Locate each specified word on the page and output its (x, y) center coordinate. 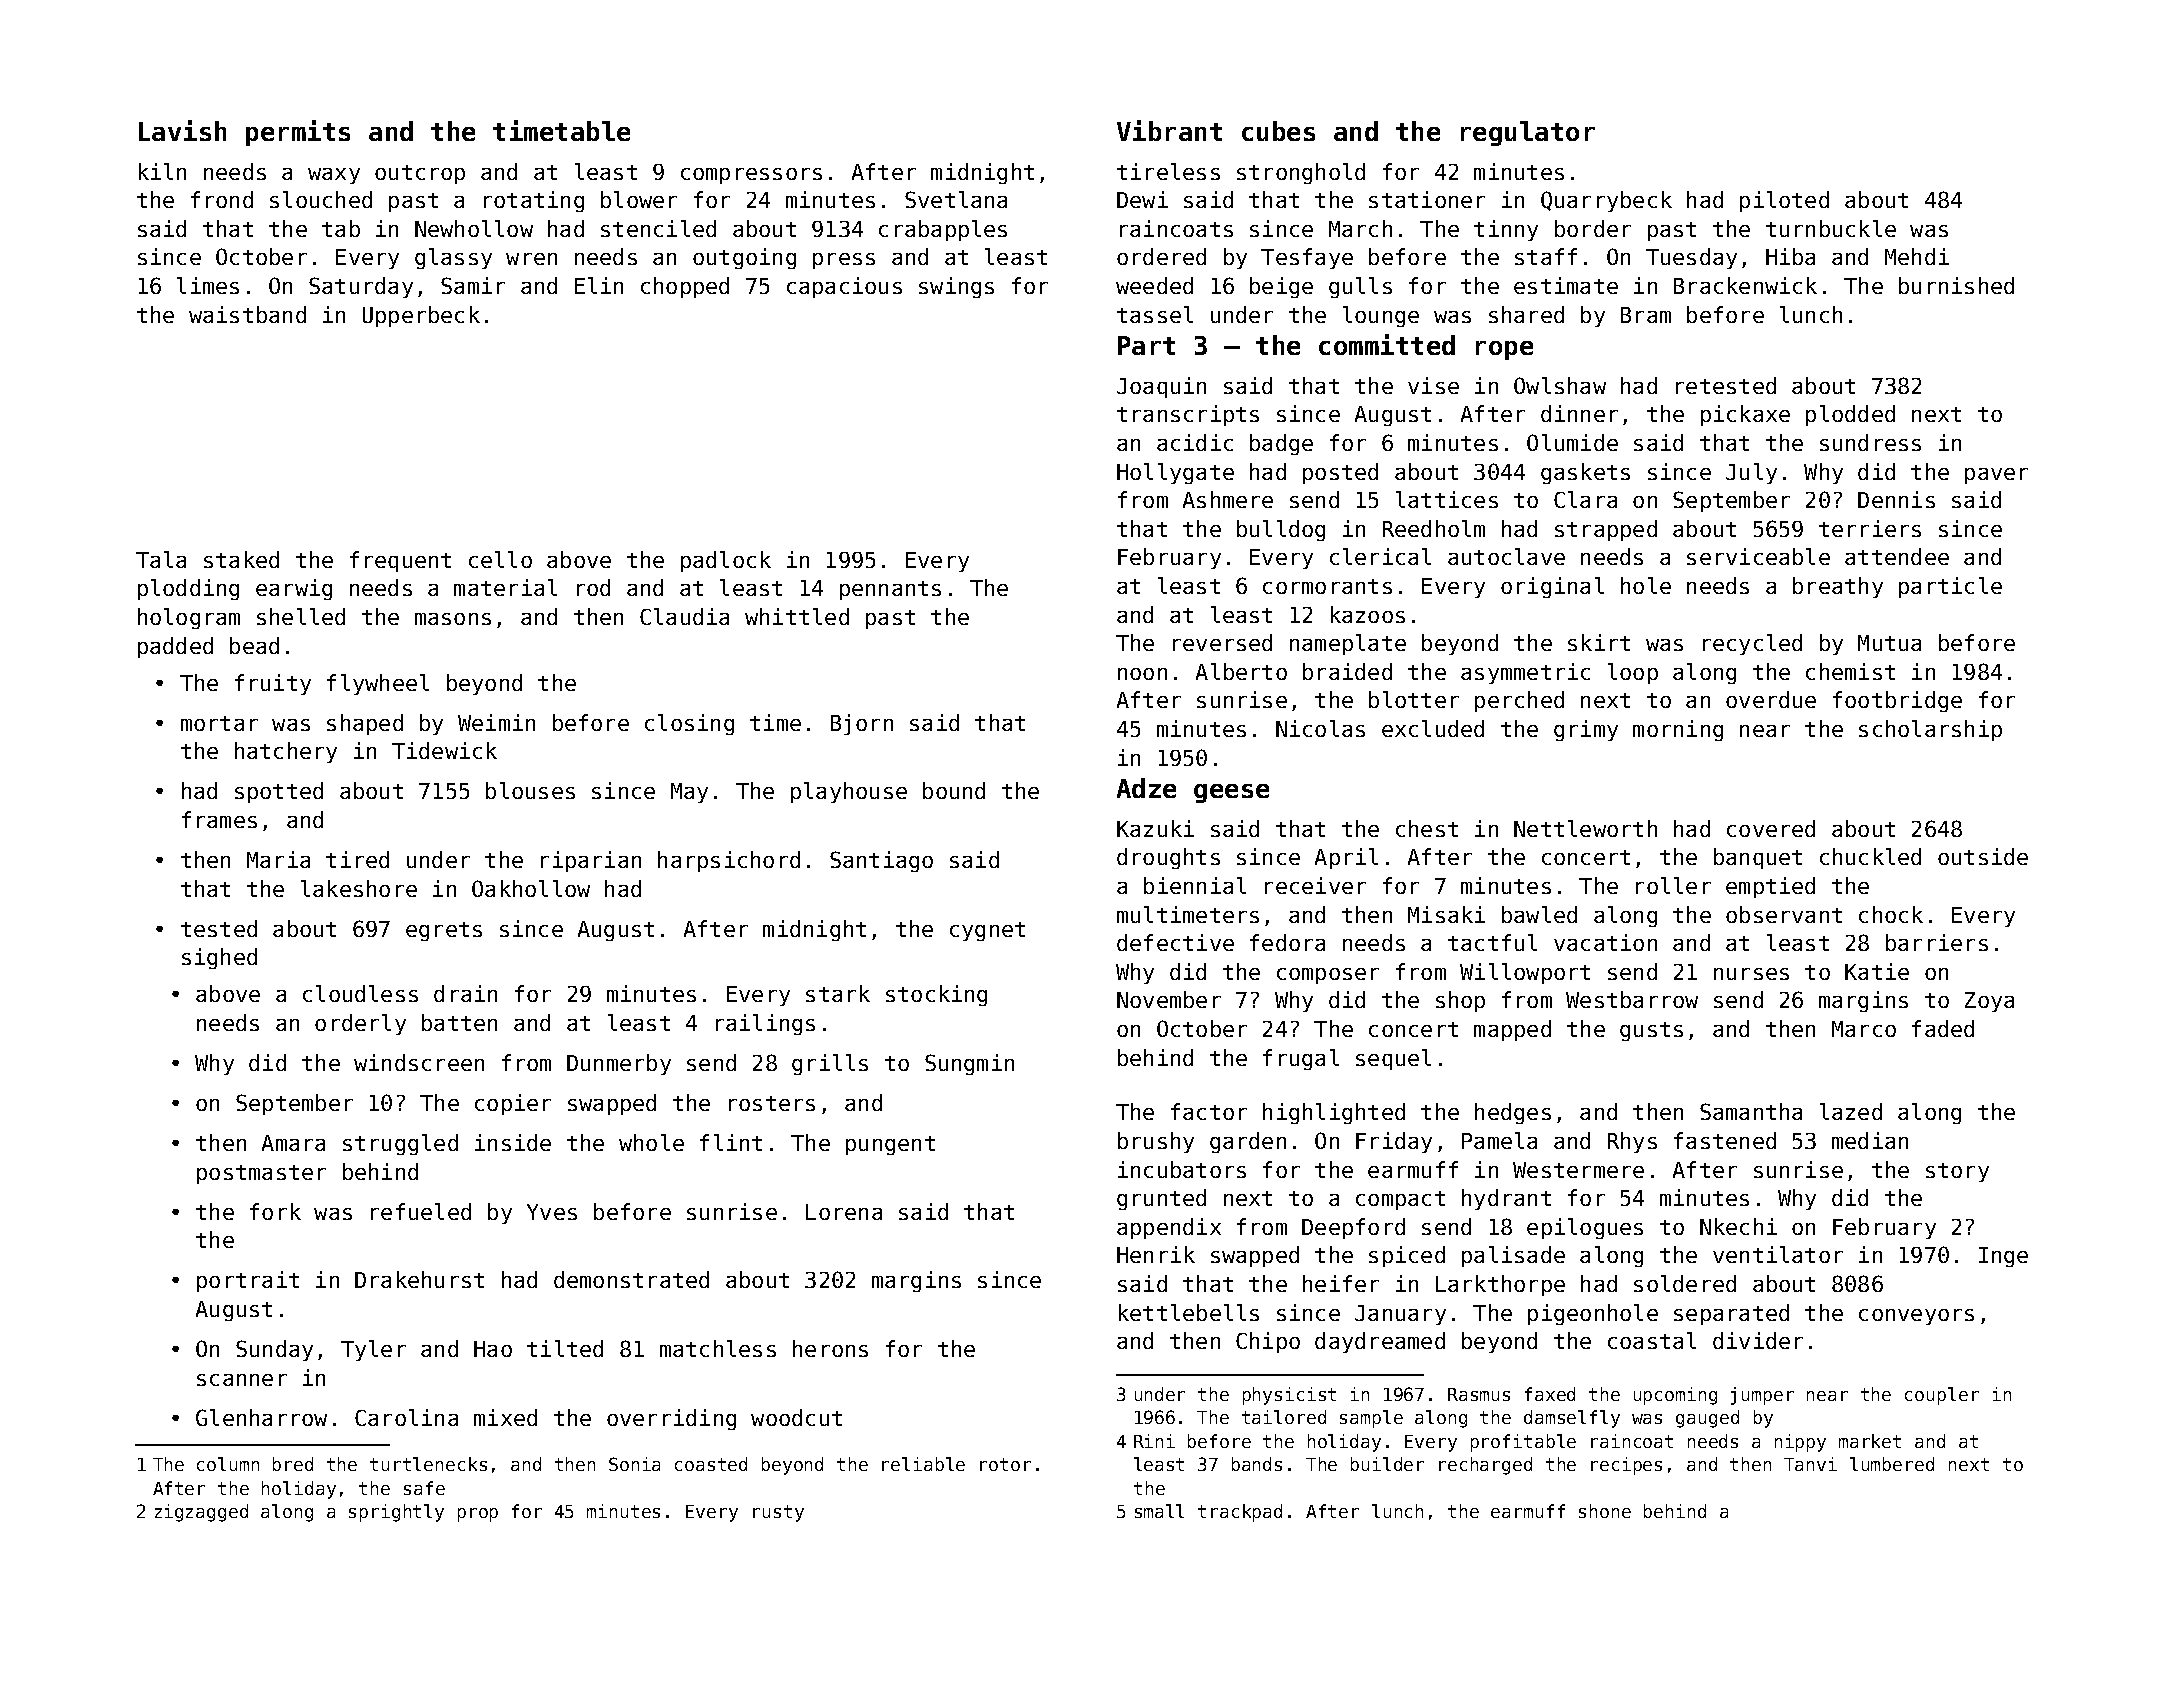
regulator (1528, 133)
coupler (1942, 1396)
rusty (778, 1513)
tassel (1155, 314)
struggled (400, 1144)
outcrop (420, 174)
